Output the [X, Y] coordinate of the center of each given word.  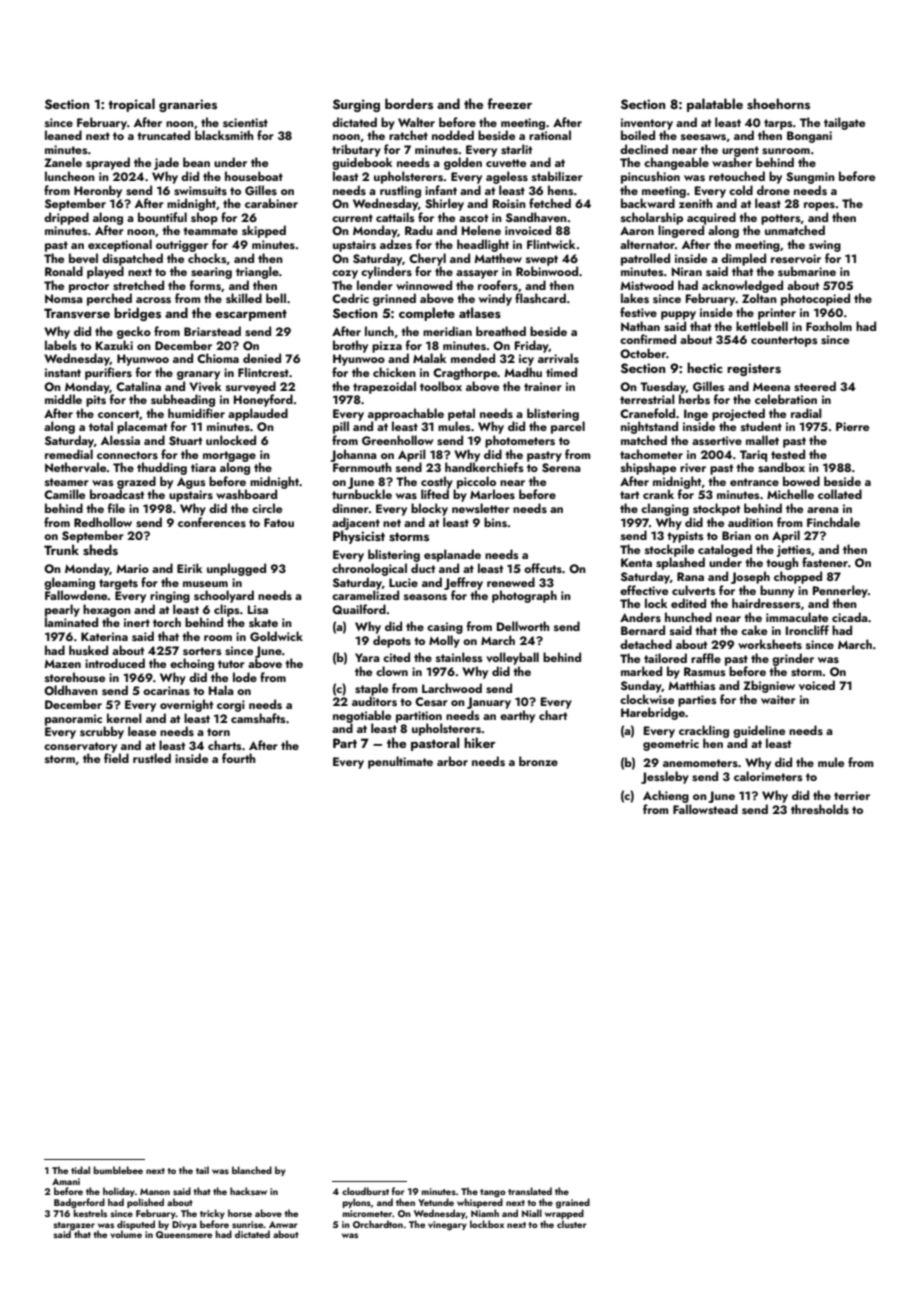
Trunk [61, 549]
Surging [356, 105]
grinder [793, 659]
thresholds [820, 809]
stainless [459, 657]
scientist [245, 122]
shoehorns [778, 104]
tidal [80, 1170]
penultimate [400, 762]
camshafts [258, 718]
